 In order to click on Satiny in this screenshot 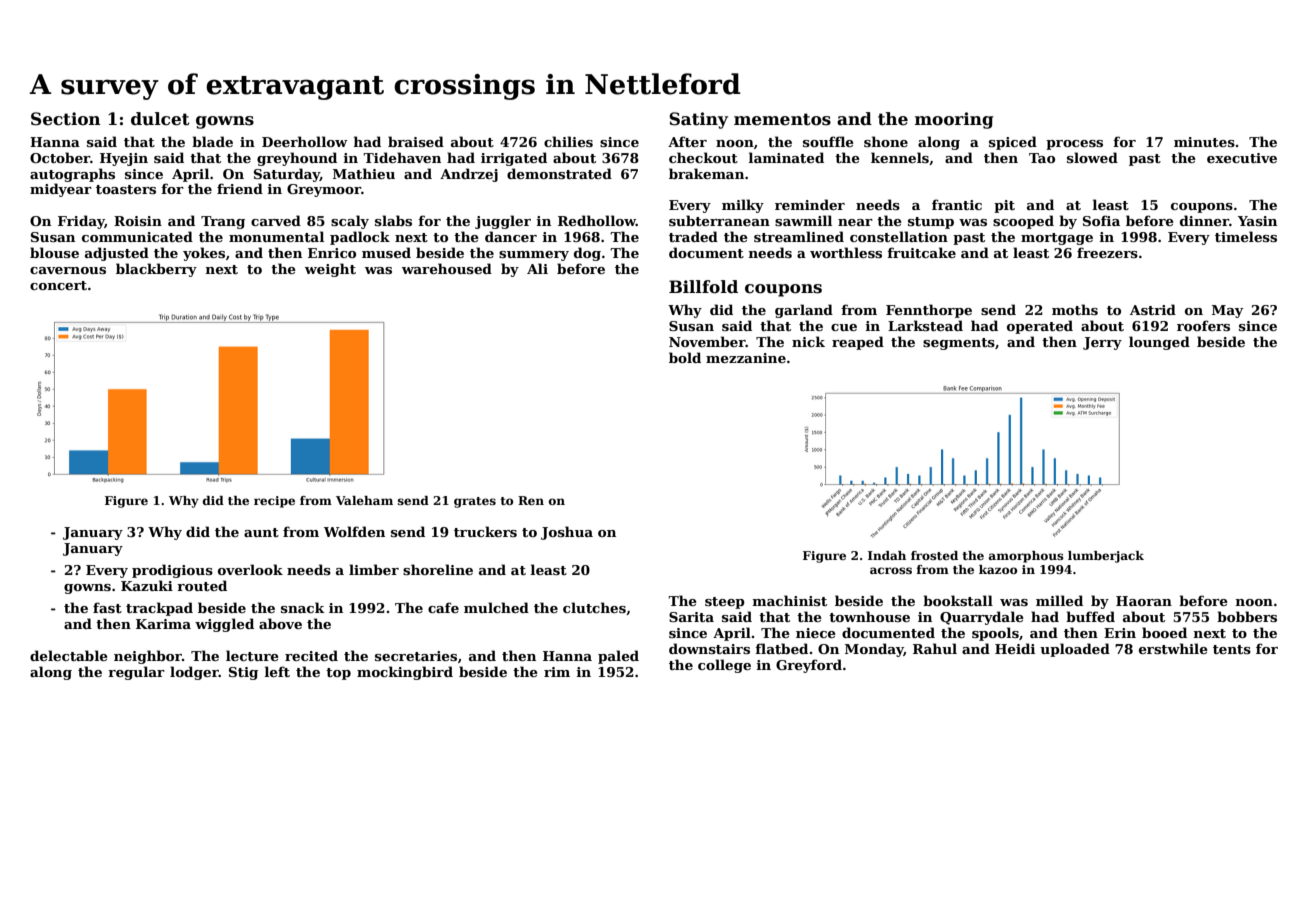, I will do `click(698, 120)`.
